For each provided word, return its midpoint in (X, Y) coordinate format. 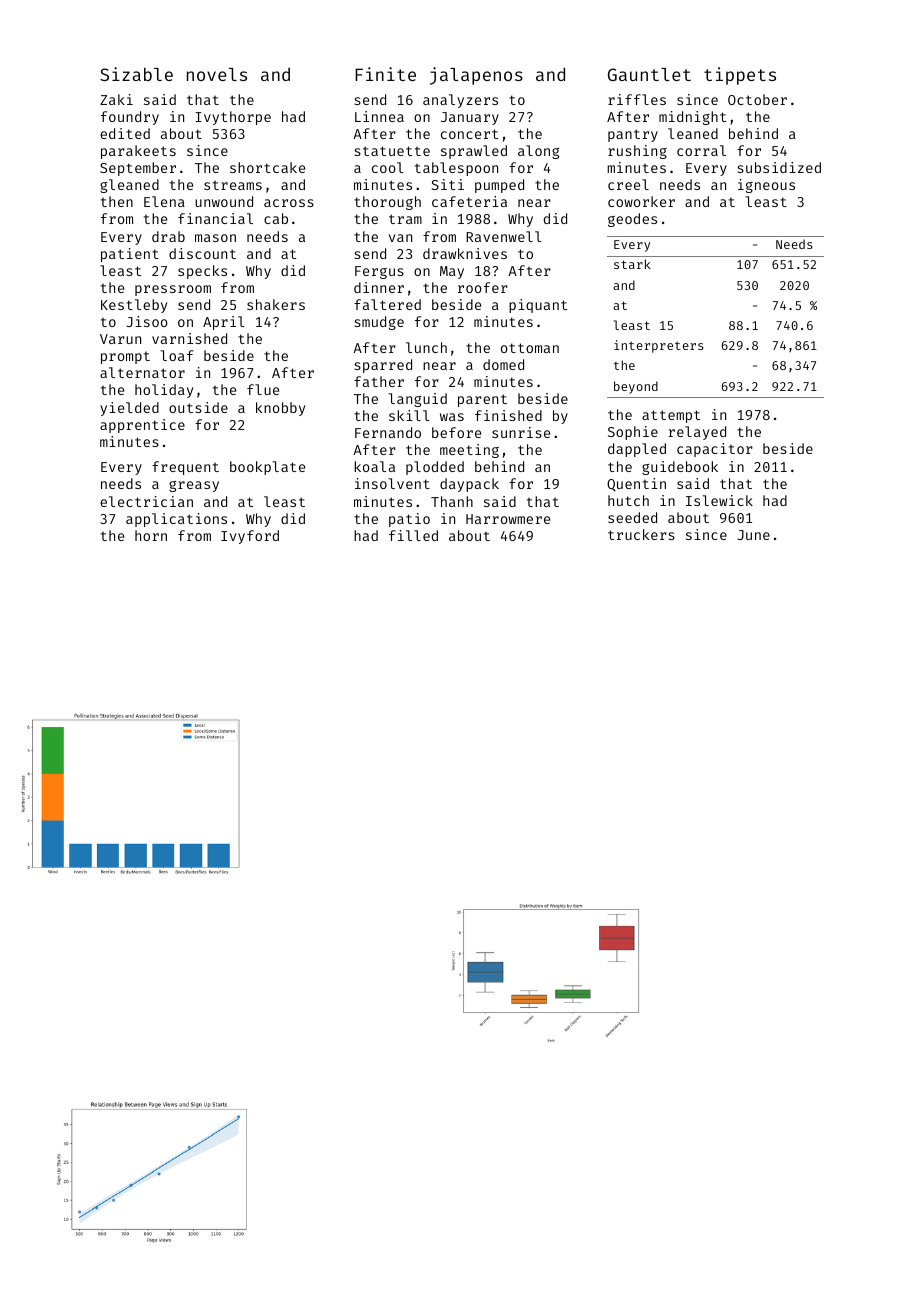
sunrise (521, 432)
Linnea (379, 116)
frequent (185, 468)
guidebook (680, 468)
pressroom (173, 290)
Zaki (116, 99)
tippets (740, 76)
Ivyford (250, 537)
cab (276, 218)
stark (632, 264)
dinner (379, 287)
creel (628, 184)
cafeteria (469, 201)
